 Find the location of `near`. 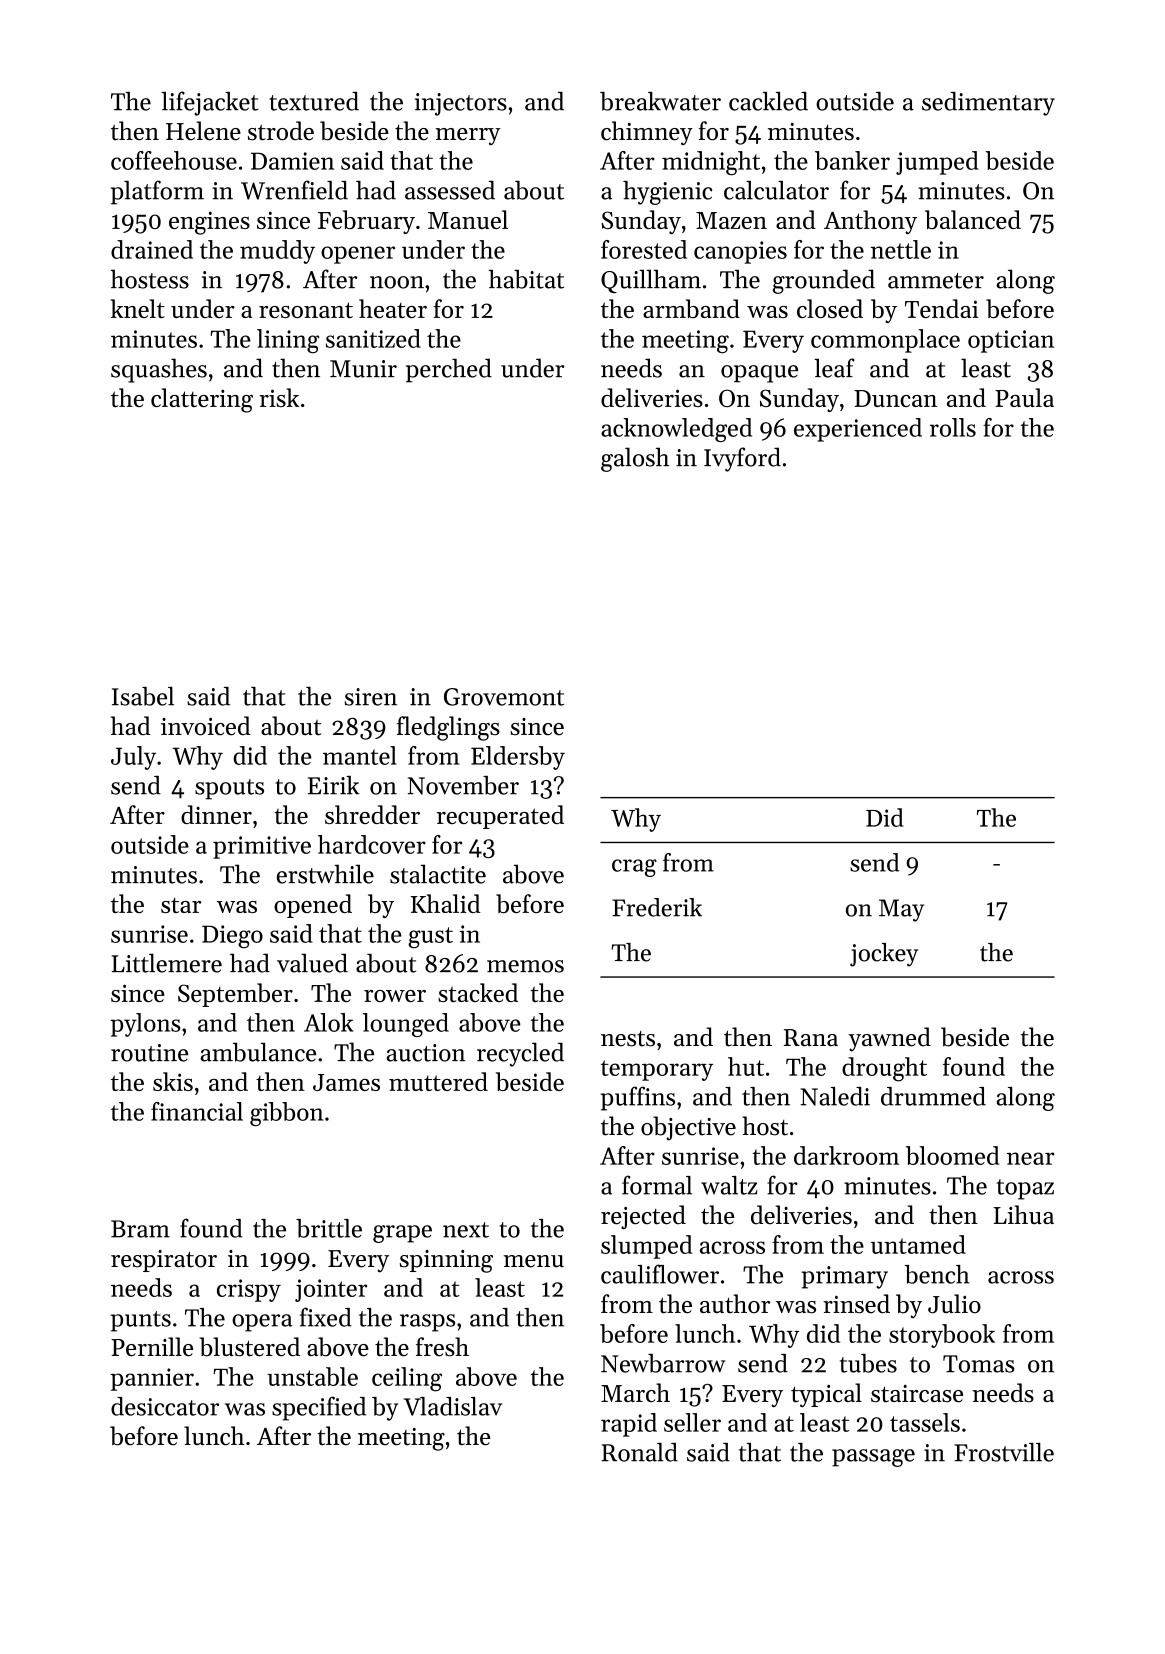

near is located at coordinates (1030, 1158).
